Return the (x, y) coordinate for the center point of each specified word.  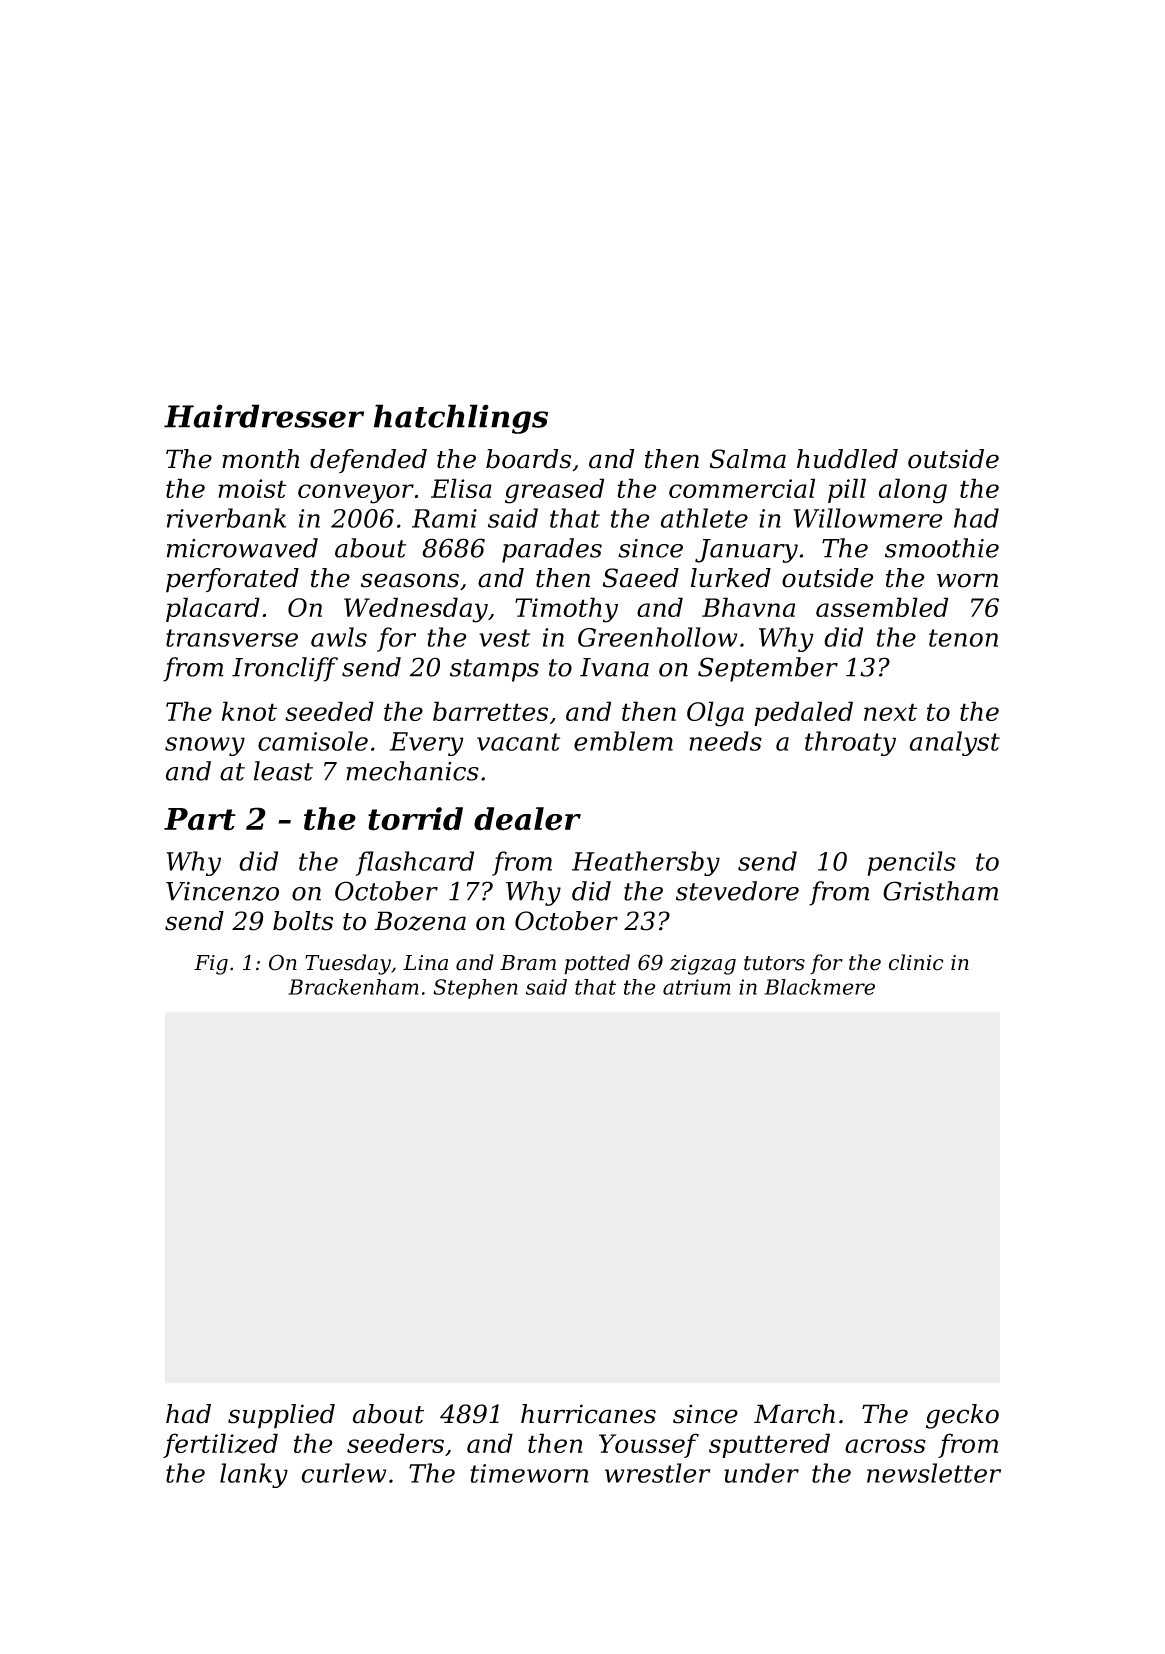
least (283, 771)
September (768, 669)
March (794, 1414)
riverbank (226, 518)
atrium (697, 987)
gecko (962, 1416)
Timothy (566, 610)
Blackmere (819, 987)
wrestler (658, 1473)
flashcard (415, 863)
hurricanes (588, 1414)
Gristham (940, 891)
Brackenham (353, 987)
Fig (211, 965)
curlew (343, 1473)
